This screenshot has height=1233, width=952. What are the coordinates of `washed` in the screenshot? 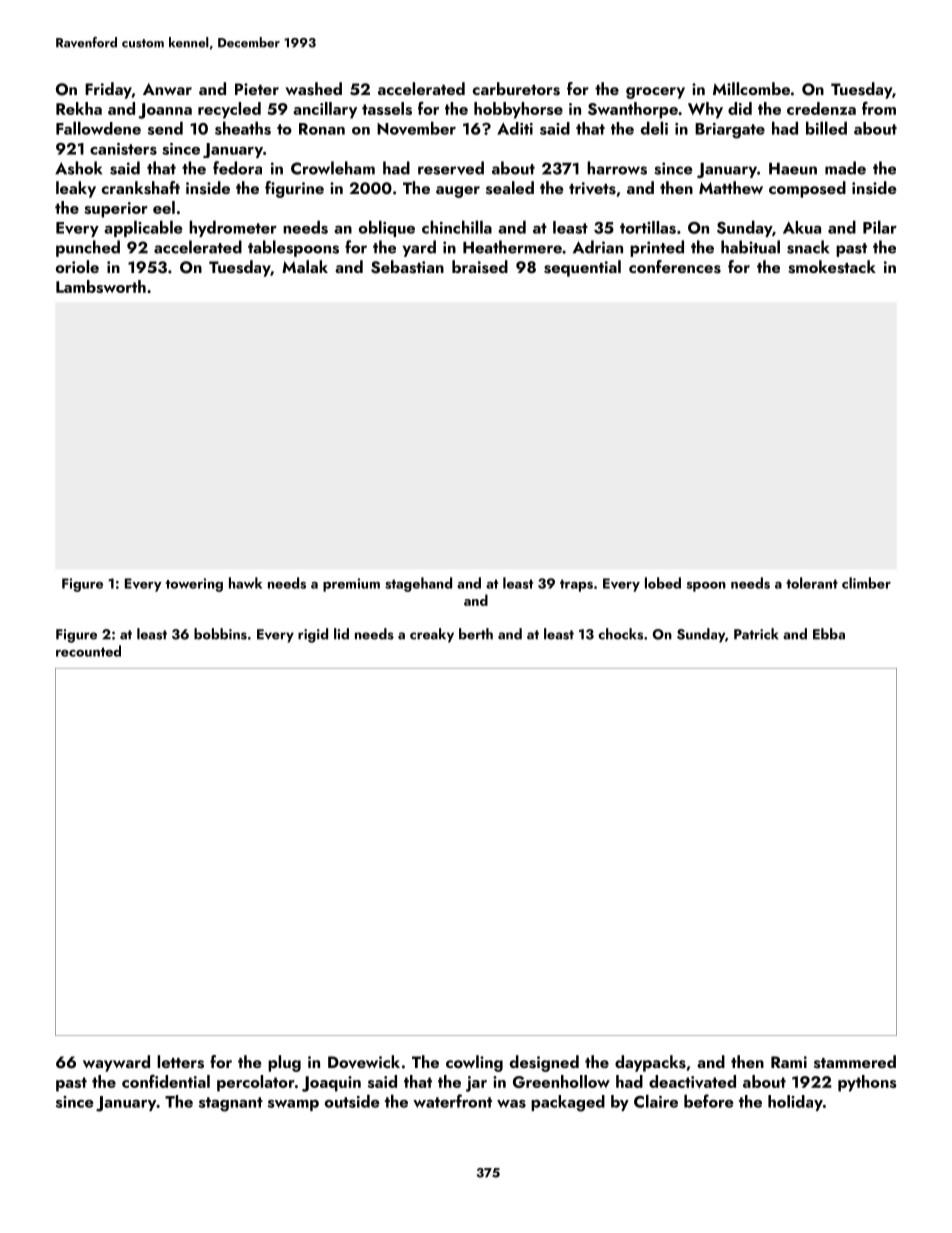 It's located at (313, 89).
